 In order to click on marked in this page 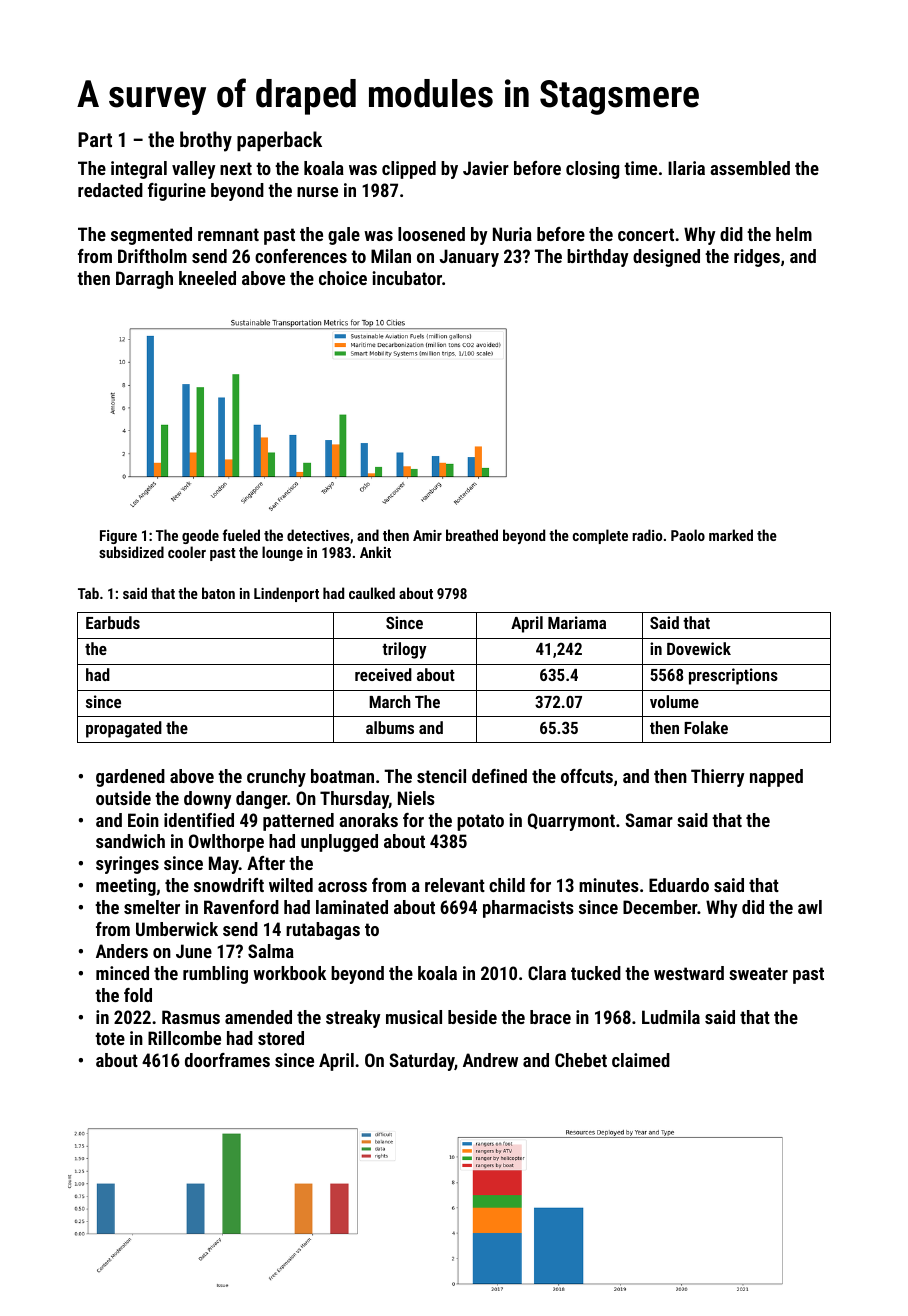, I will do `click(731, 535)`.
